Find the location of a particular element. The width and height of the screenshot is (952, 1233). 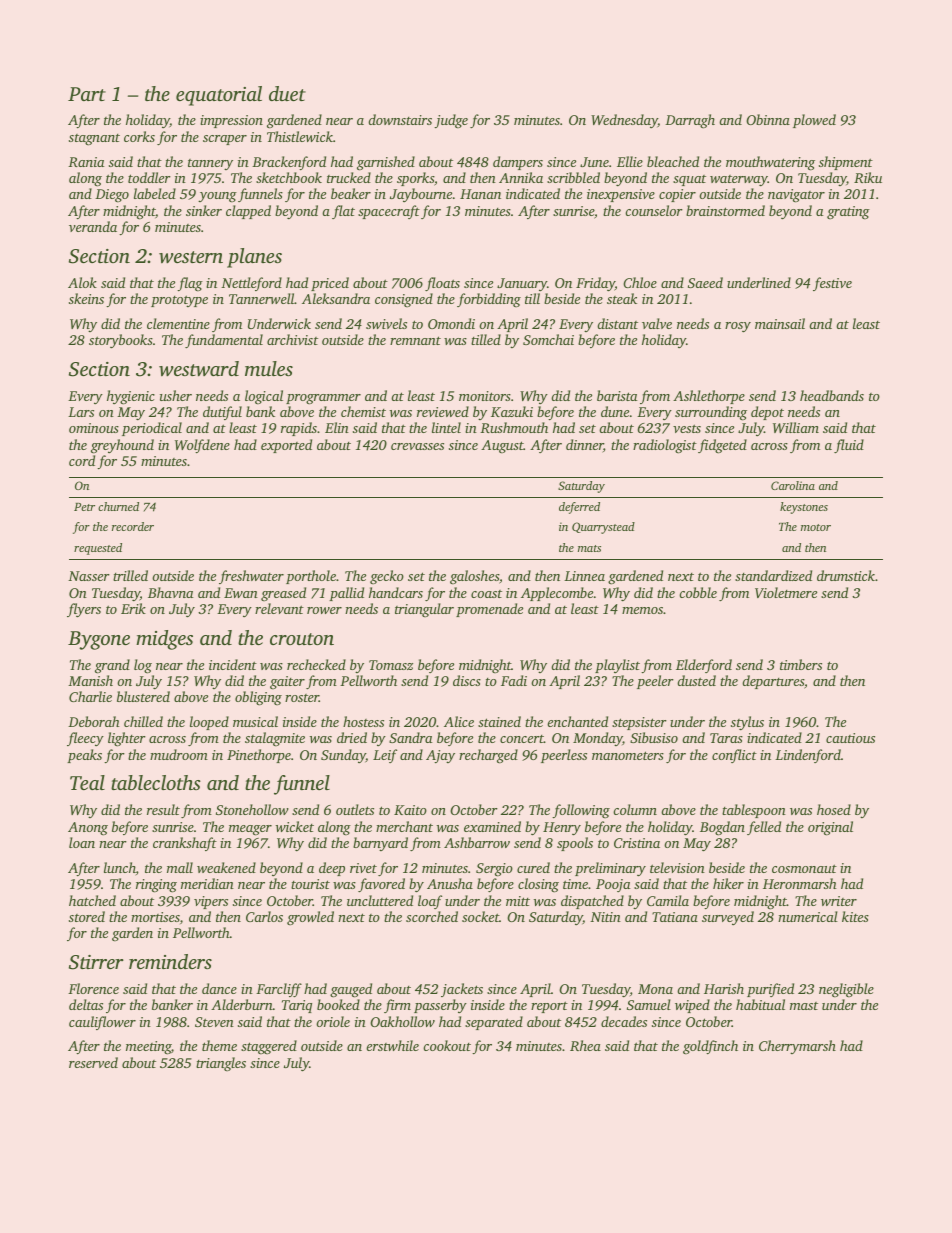

programmer is located at coordinates (323, 399).
